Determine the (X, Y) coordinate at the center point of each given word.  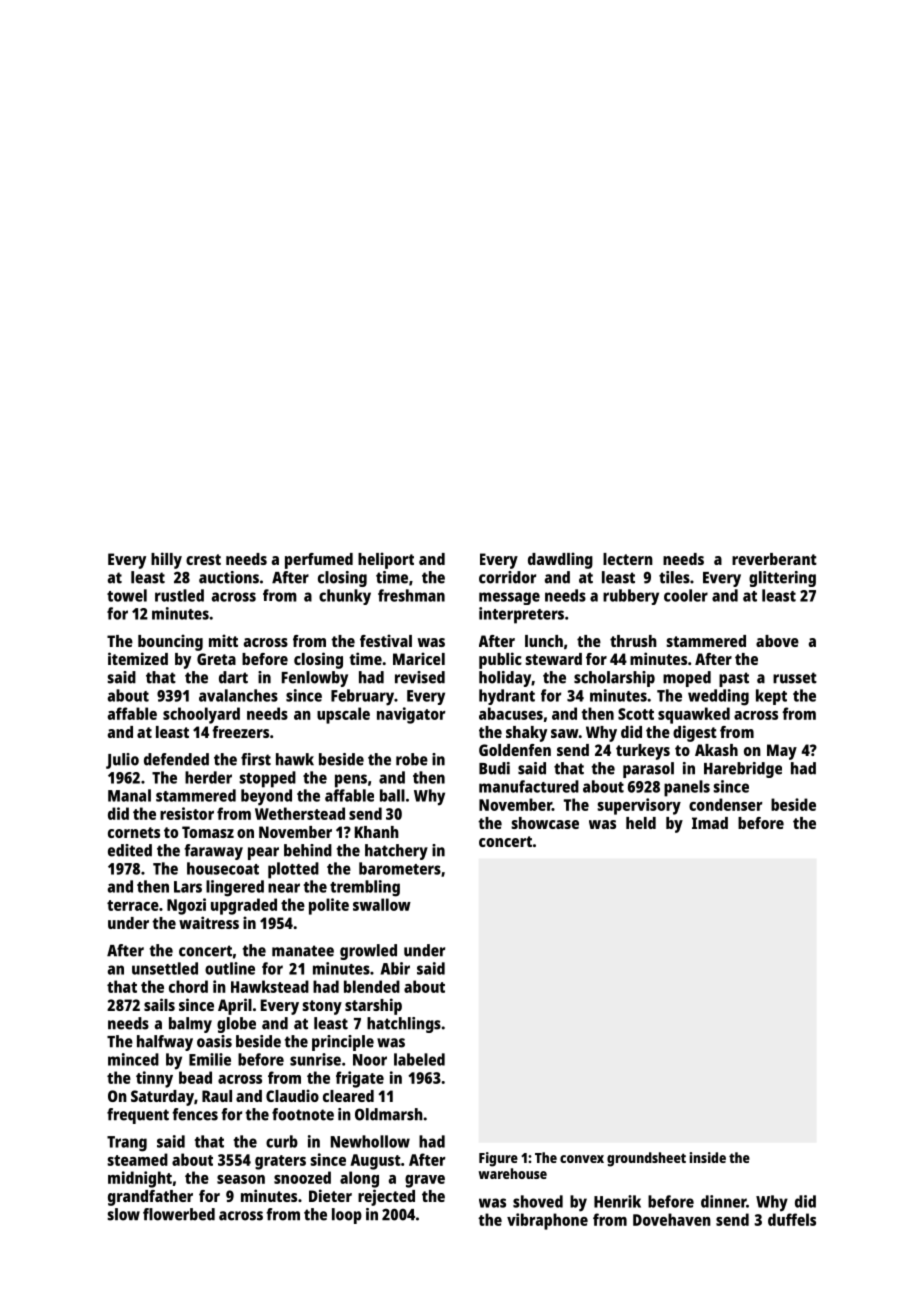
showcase (545, 823)
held (641, 823)
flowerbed (179, 1214)
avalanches (238, 695)
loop (347, 1216)
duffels (792, 1219)
